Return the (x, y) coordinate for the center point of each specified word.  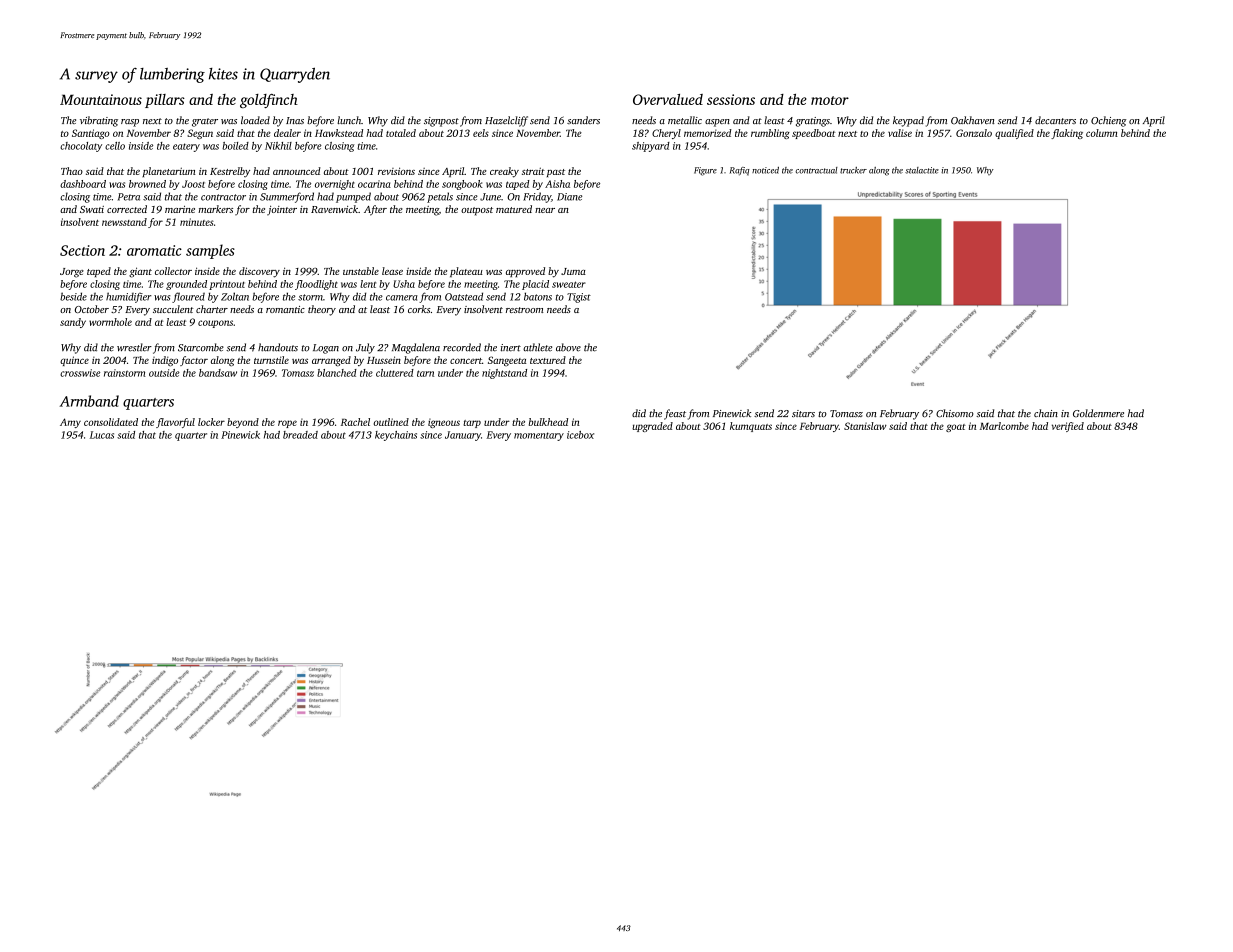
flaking (1067, 134)
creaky (504, 172)
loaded (255, 120)
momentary (539, 436)
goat (956, 428)
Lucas (102, 435)
